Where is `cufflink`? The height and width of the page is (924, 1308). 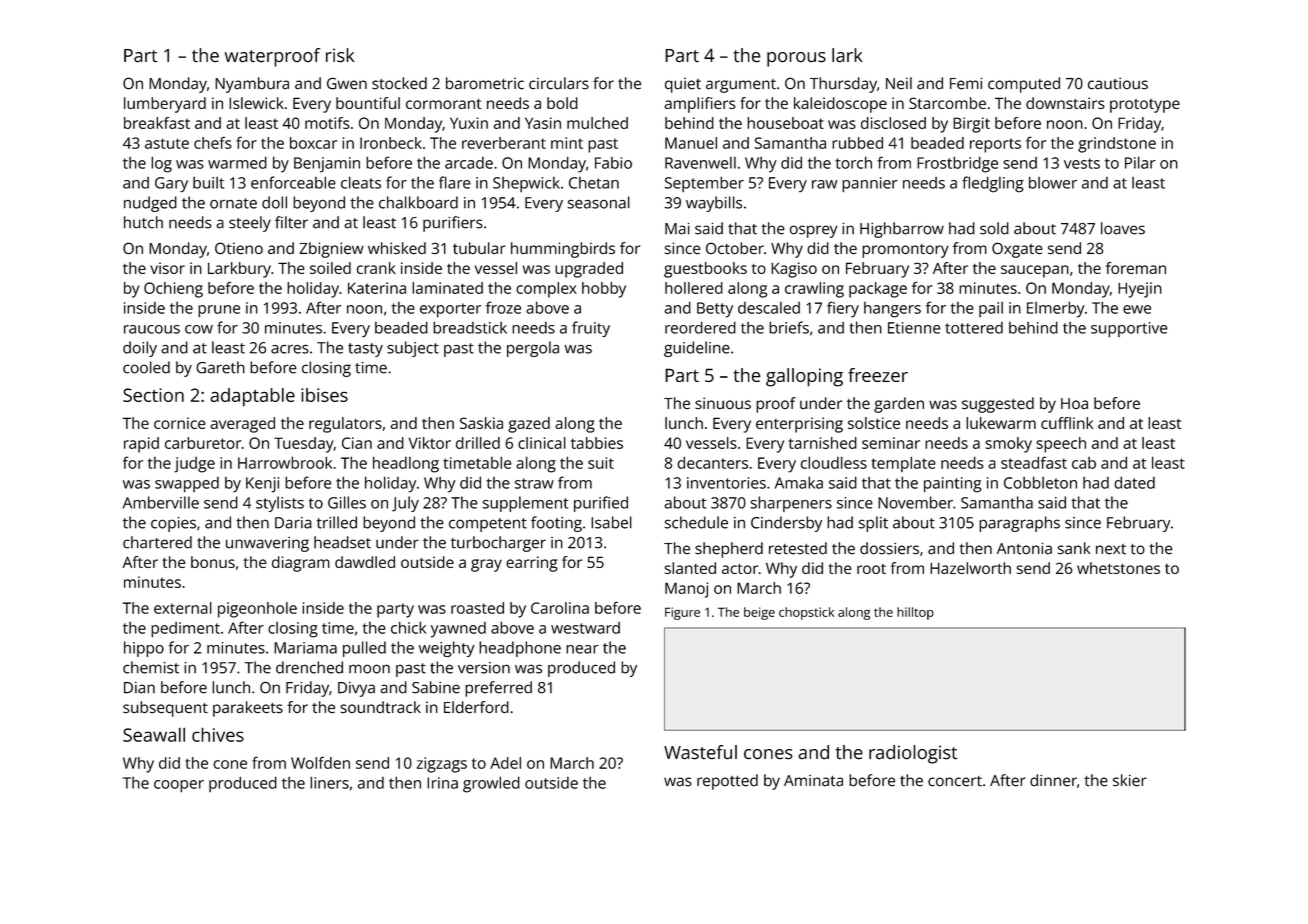 cufflink is located at coordinates (1067, 423).
